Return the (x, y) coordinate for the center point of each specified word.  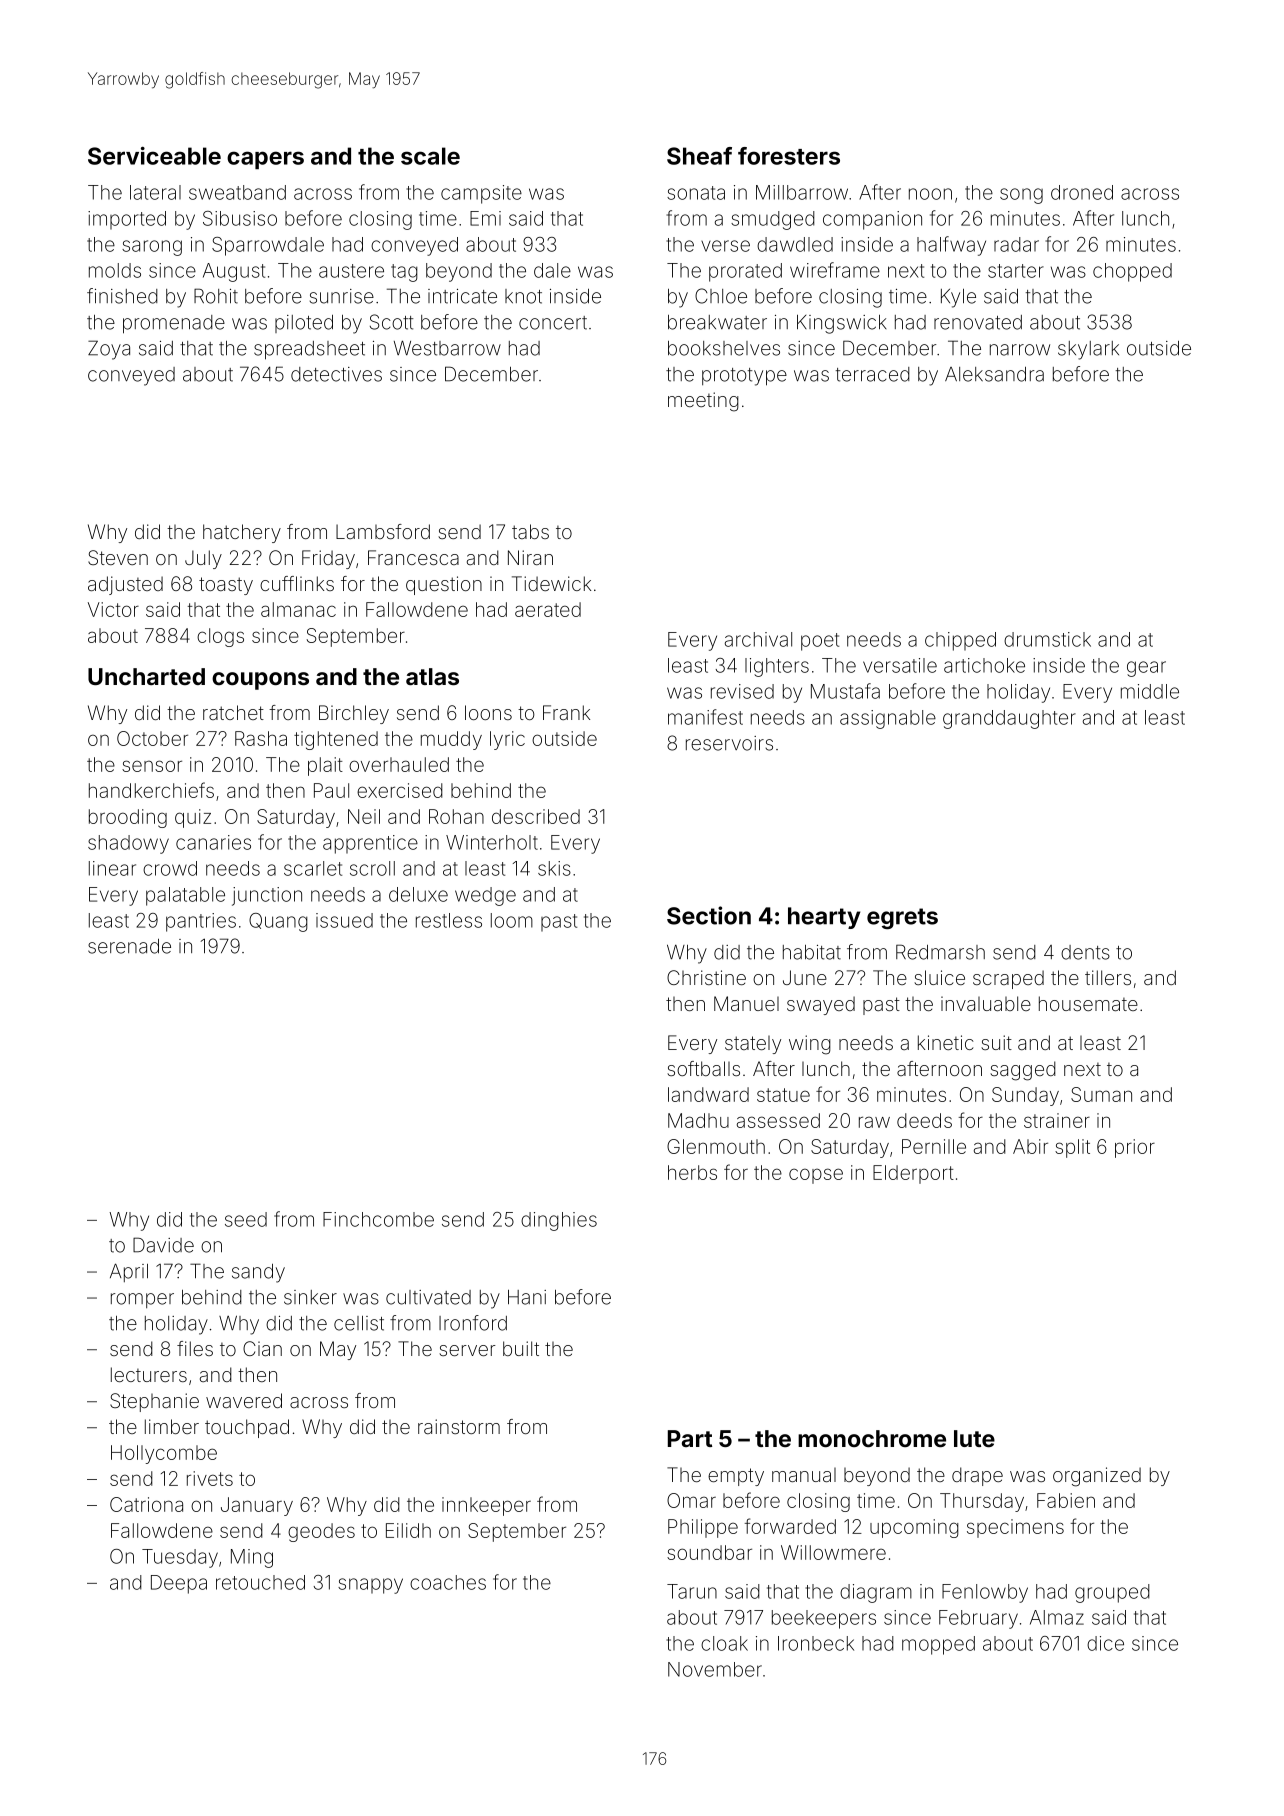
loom (512, 920)
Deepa (179, 1584)
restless (449, 920)
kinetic (945, 1042)
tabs (530, 531)
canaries (213, 842)
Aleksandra (994, 374)
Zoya (109, 350)
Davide (163, 1245)
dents (1085, 952)
